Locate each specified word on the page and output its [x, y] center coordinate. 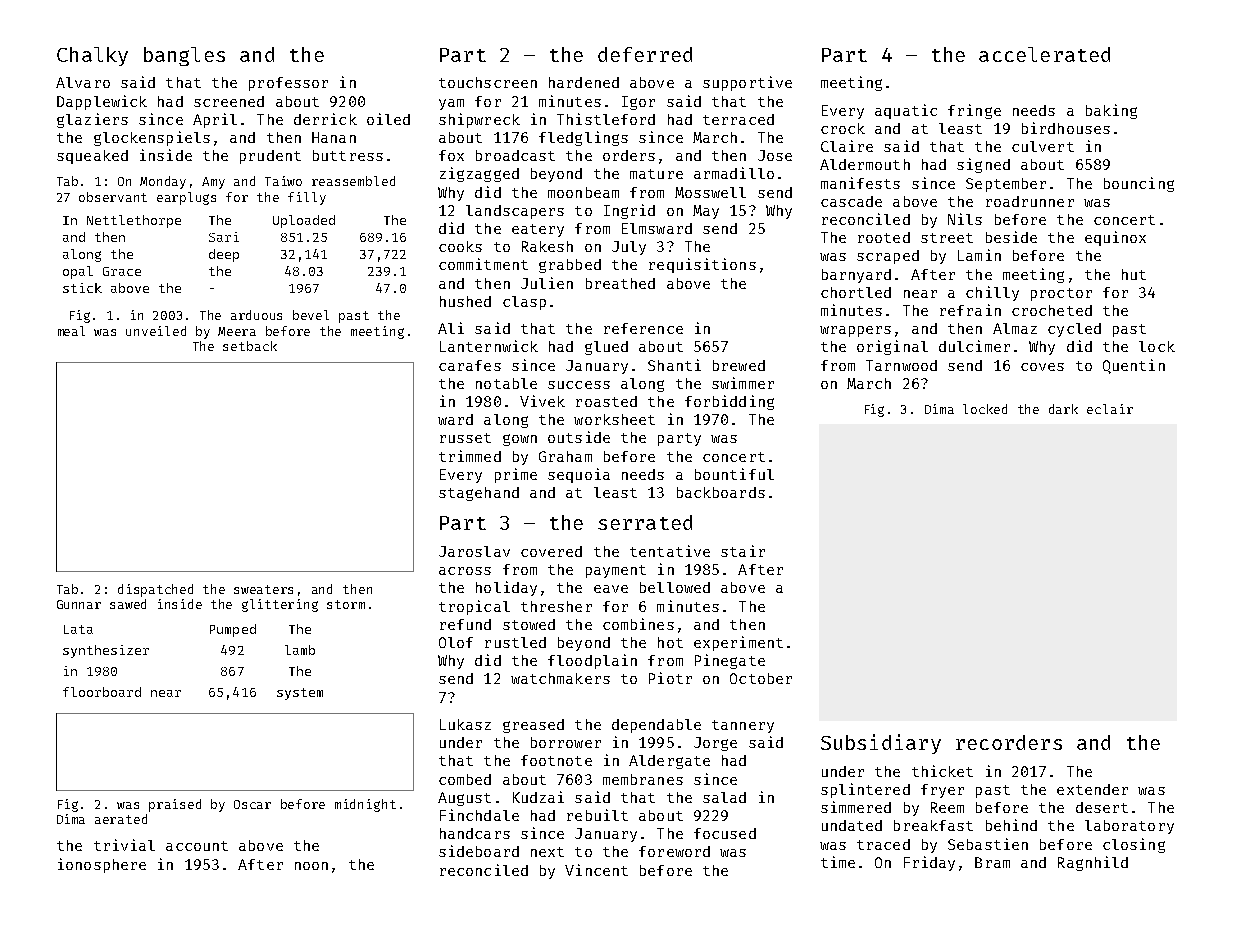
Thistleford [606, 119]
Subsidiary [881, 744]
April [215, 120]
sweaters [263, 589]
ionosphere [102, 865]
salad [724, 797]
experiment [738, 643]
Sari [224, 237]
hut [1134, 274]
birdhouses [1066, 128]
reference [643, 328]
